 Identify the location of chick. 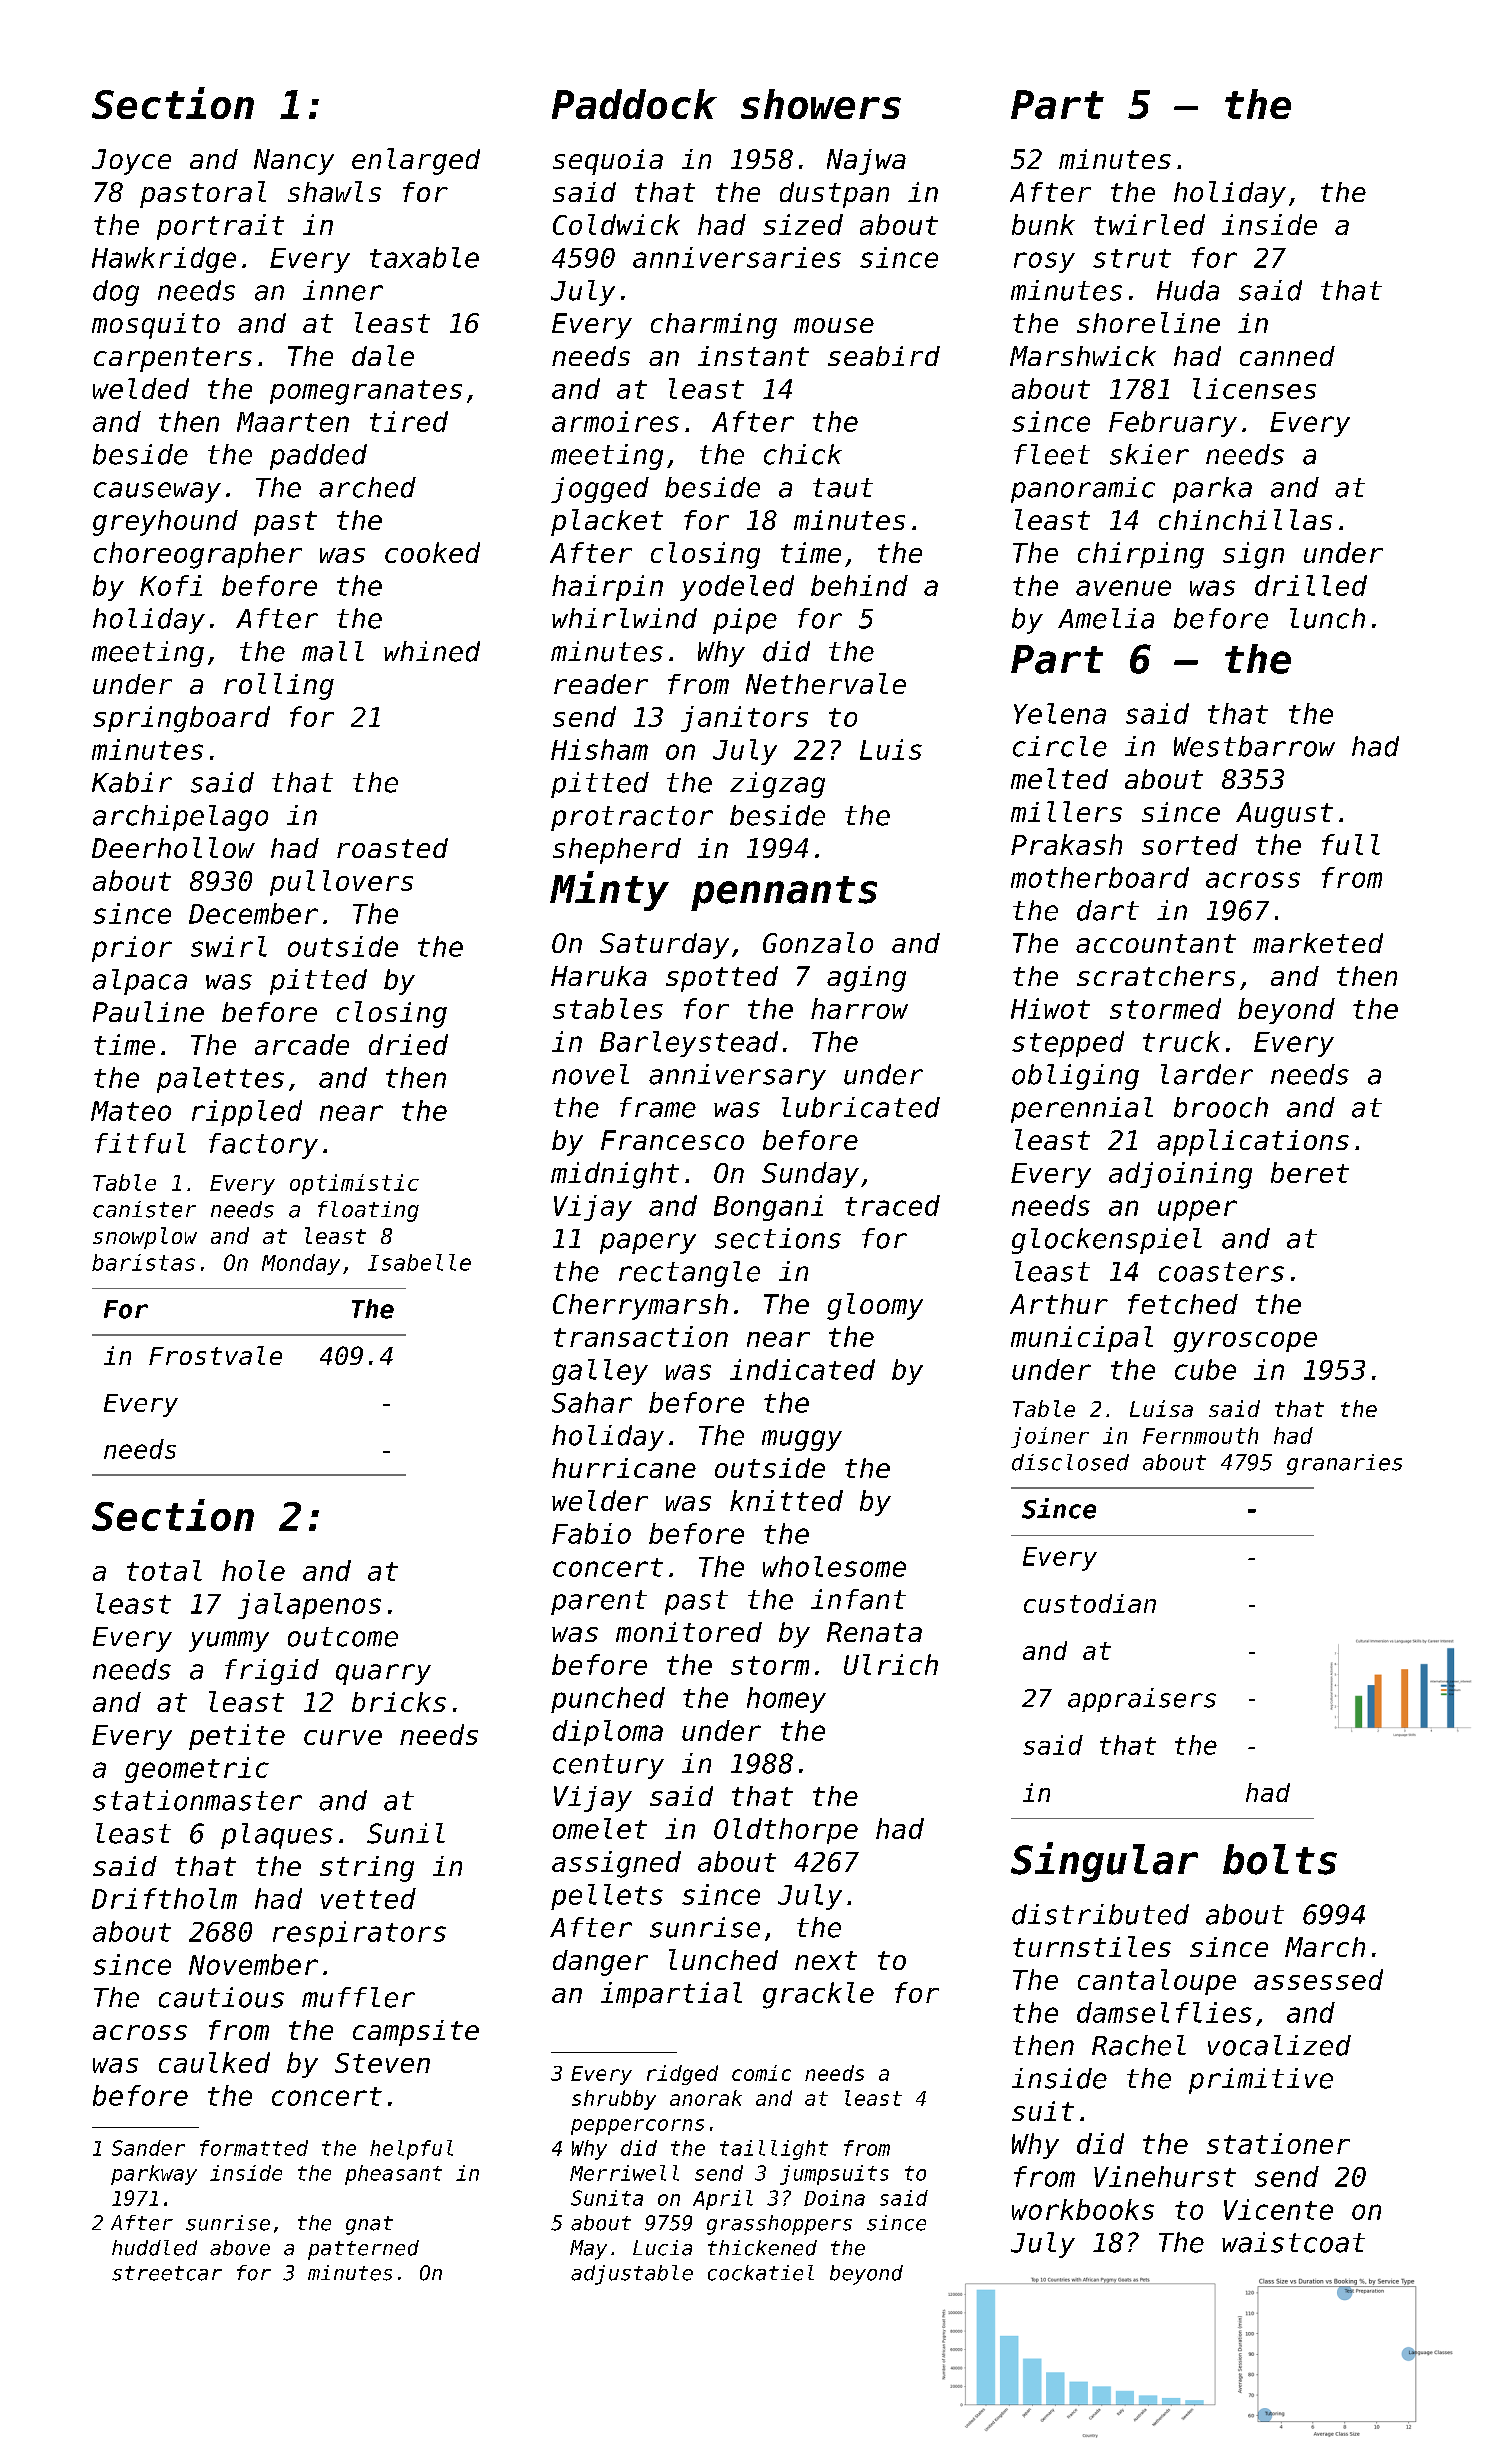
(803, 454).
